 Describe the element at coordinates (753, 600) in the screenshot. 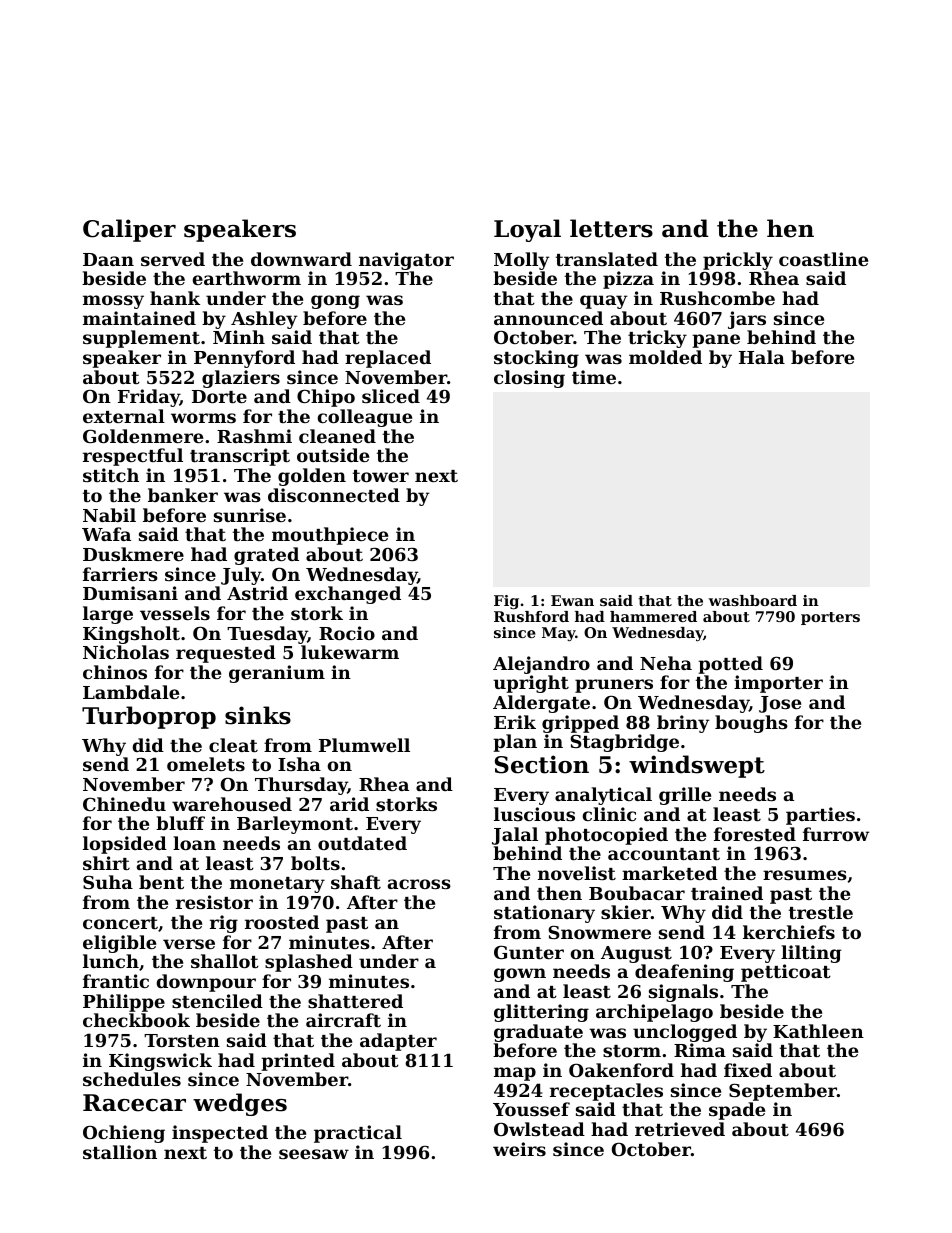

I see `washboard` at that location.
